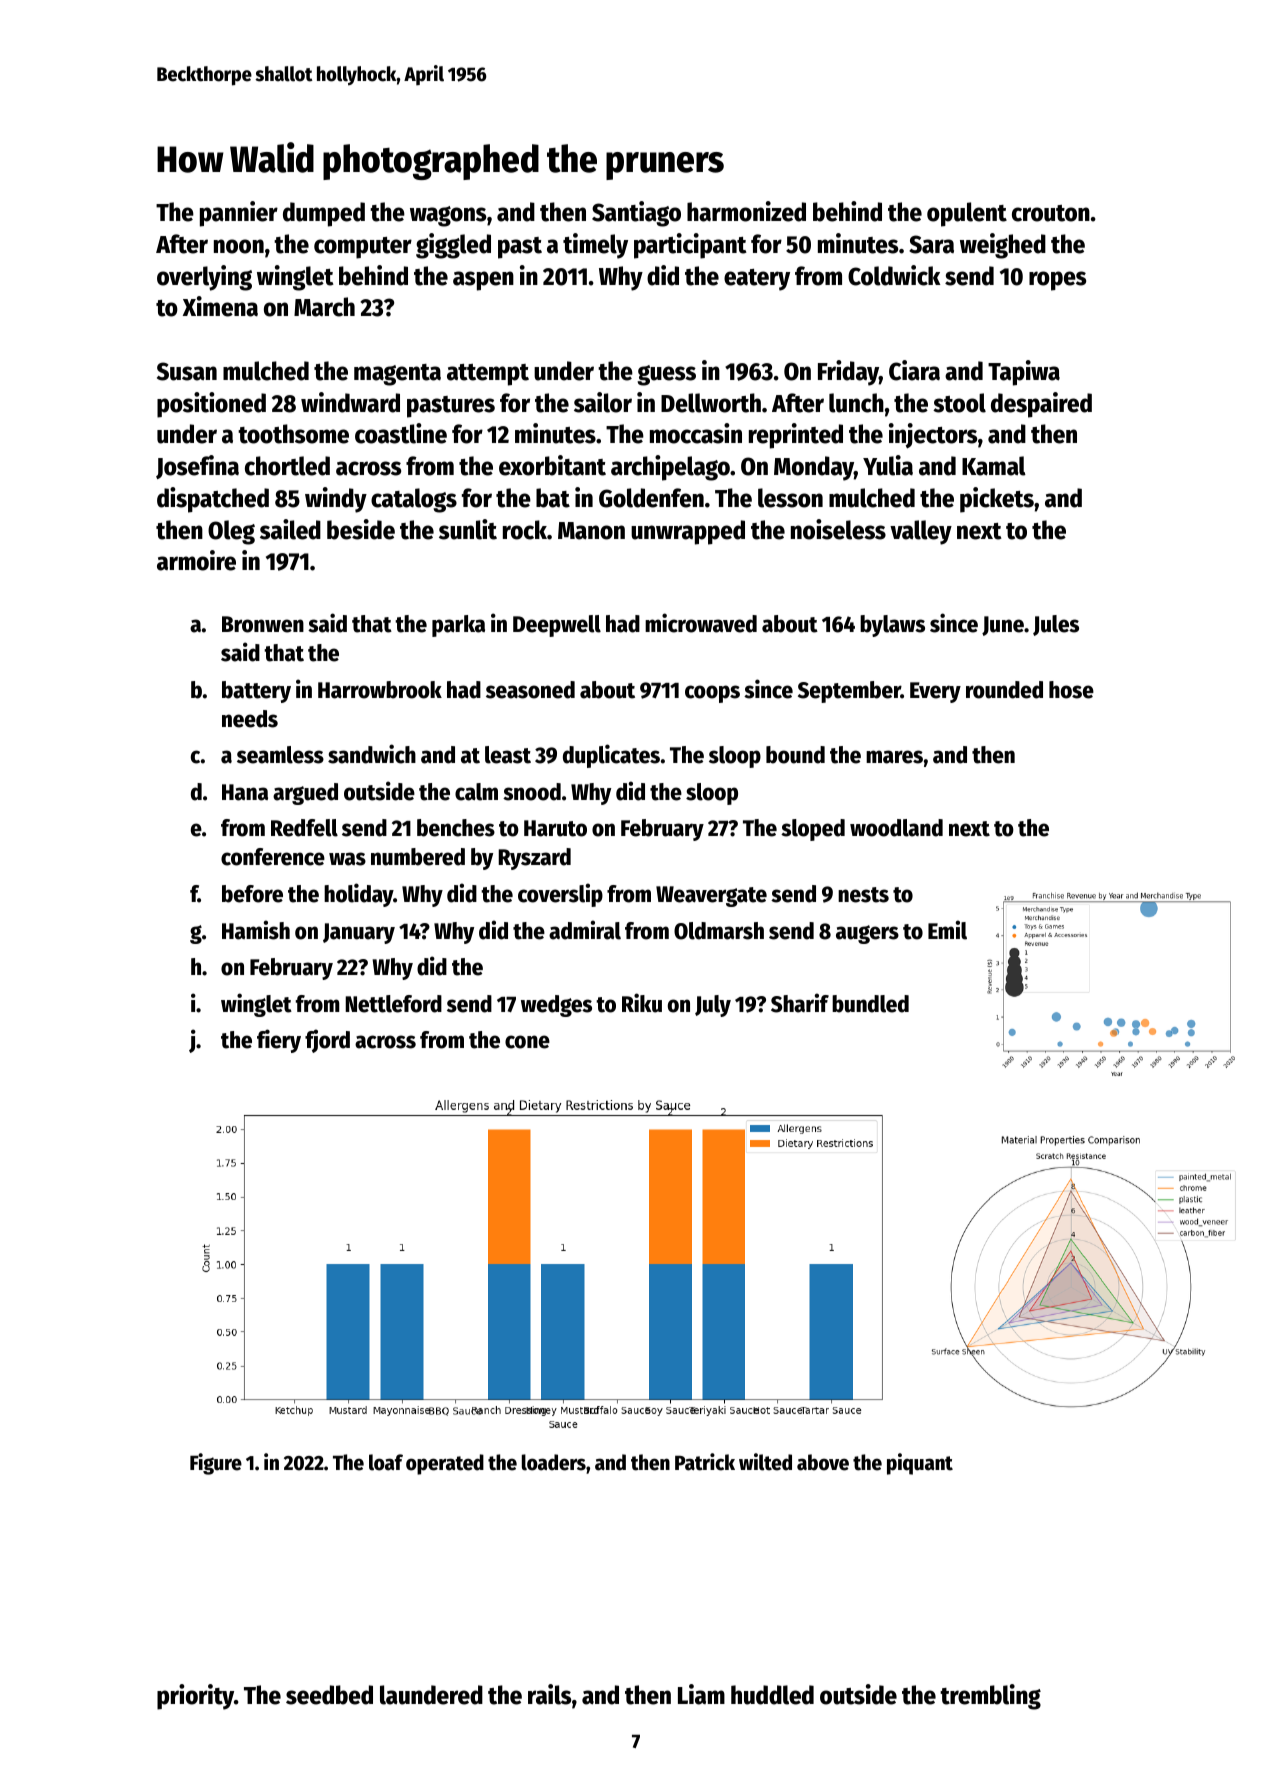  Describe the element at coordinates (279, 1041) in the screenshot. I see `fiery` at that location.
